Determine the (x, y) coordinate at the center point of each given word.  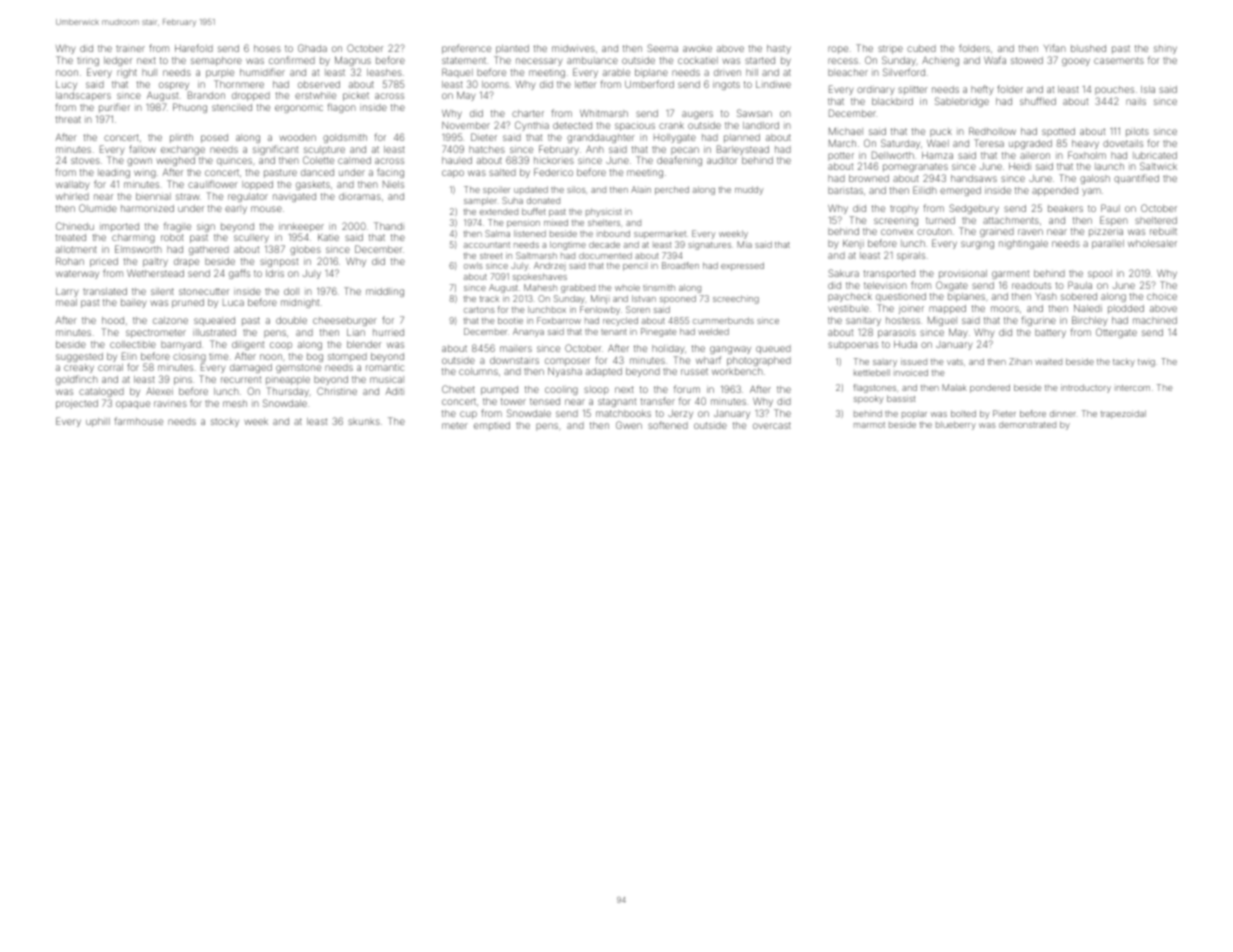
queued (773, 349)
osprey (174, 86)
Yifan (1055, 48)
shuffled (1038, 101)
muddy (749, 190)
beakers (1065, 208)
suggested (79, 357)
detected (572, 125)
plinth (181, 138)
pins (183, 381)
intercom (1132, 388)
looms (495, 84)
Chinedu (75, 226)
